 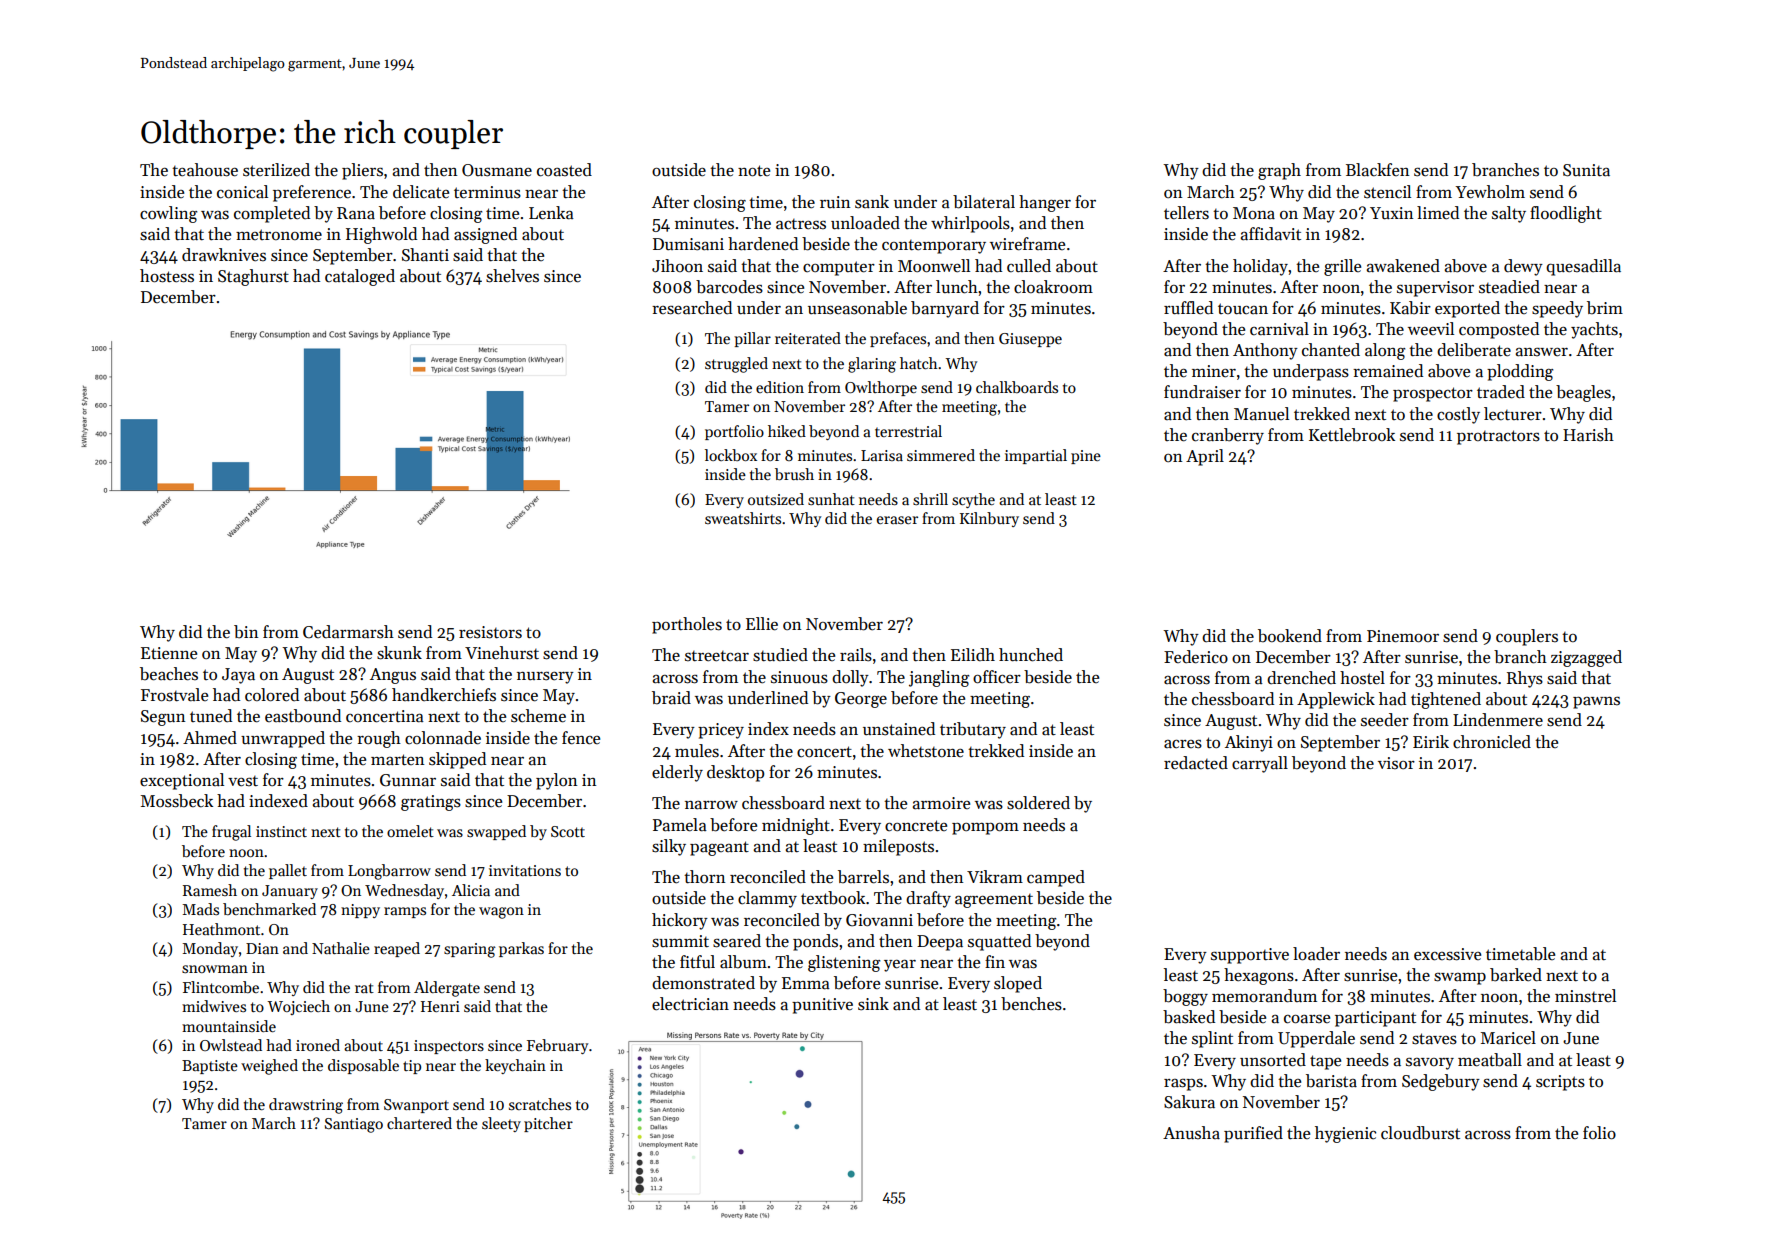 What do you see at coordinates (551, 213) in the page?
I see `Lenka` at bounding box center [551, 213].
